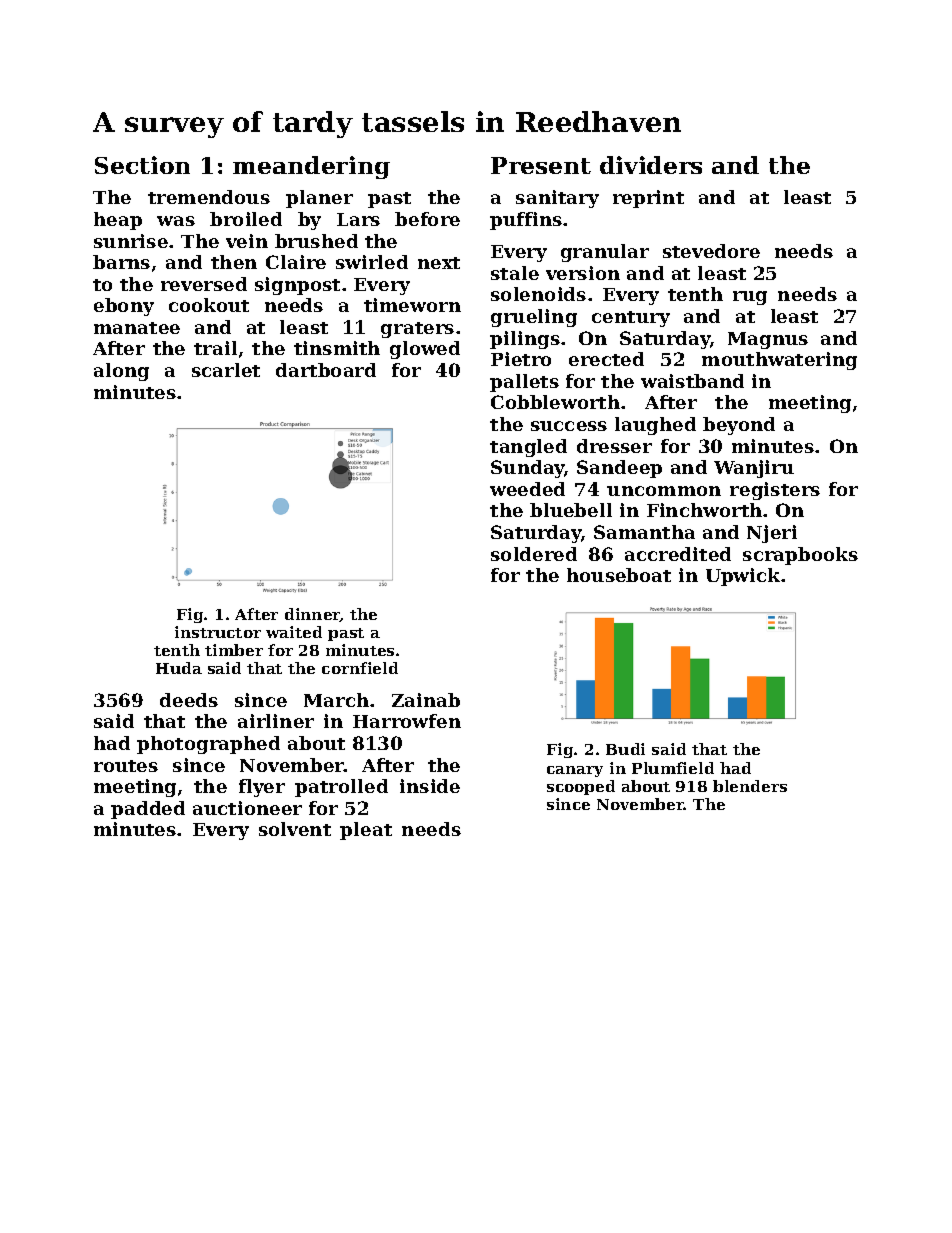 This page has height=1233, width=952. I want to click on rug, so click(750, 298).
